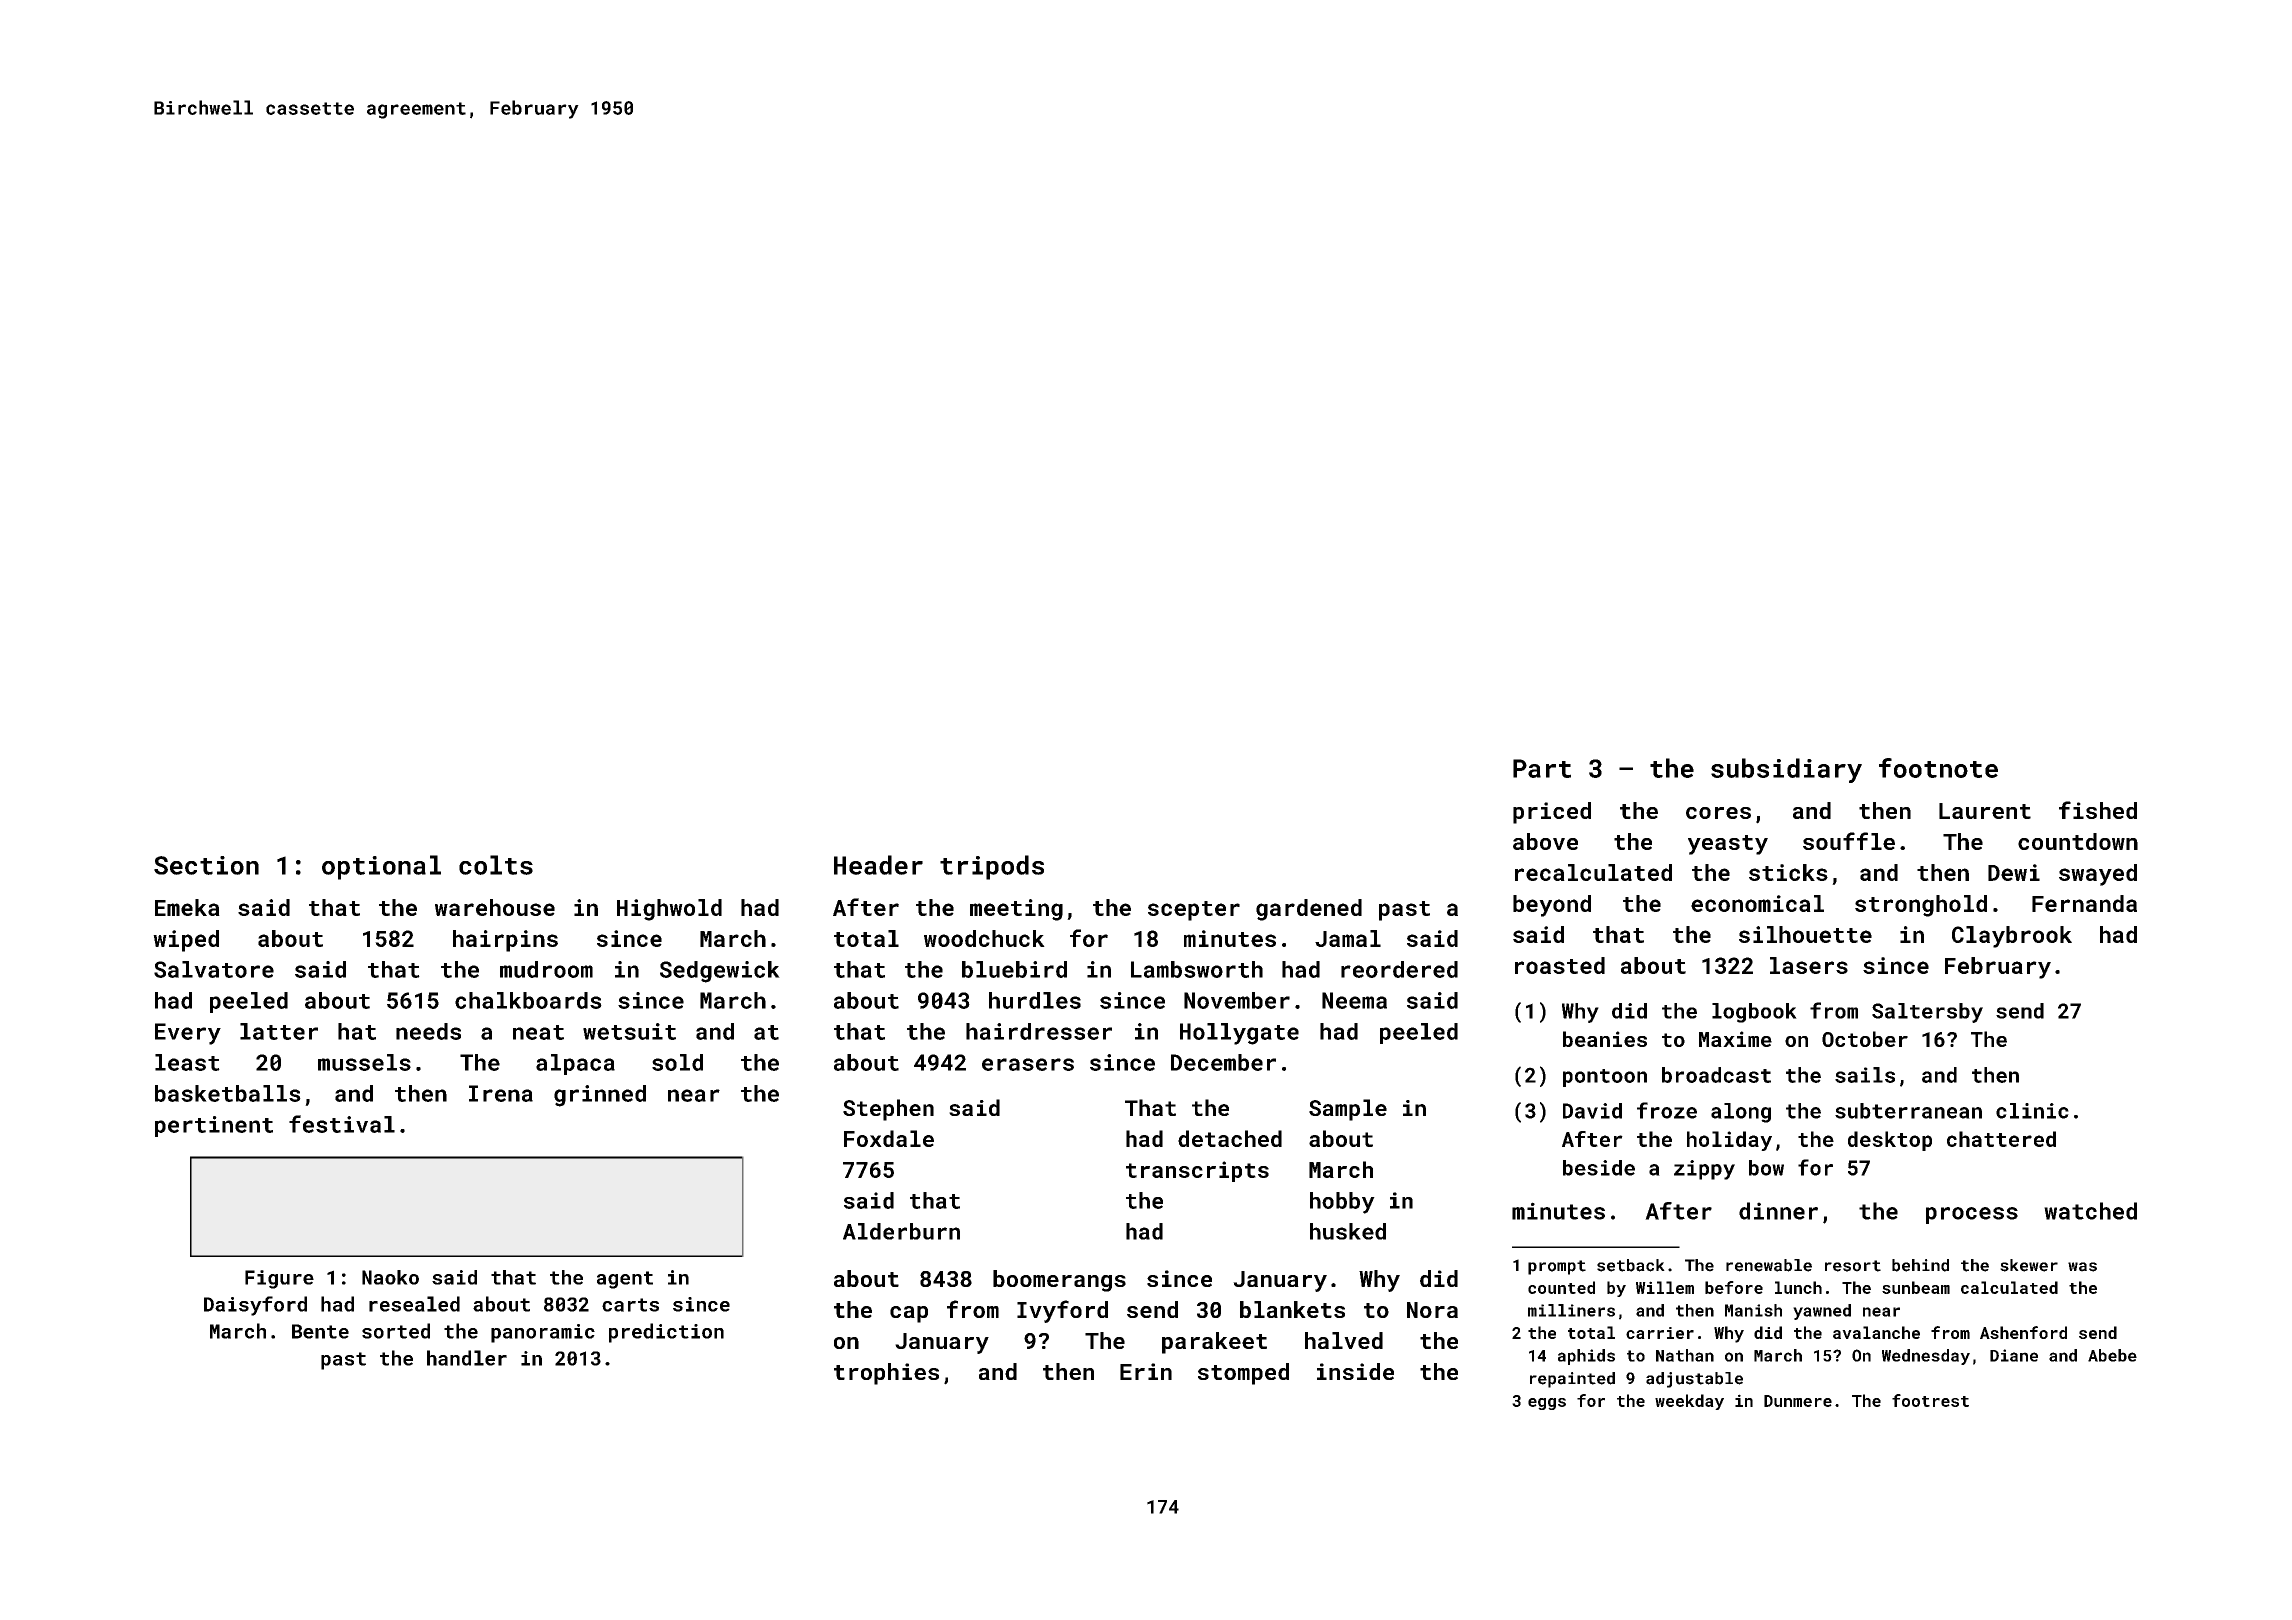  I want to click on lasers, so click(1809, 965).
